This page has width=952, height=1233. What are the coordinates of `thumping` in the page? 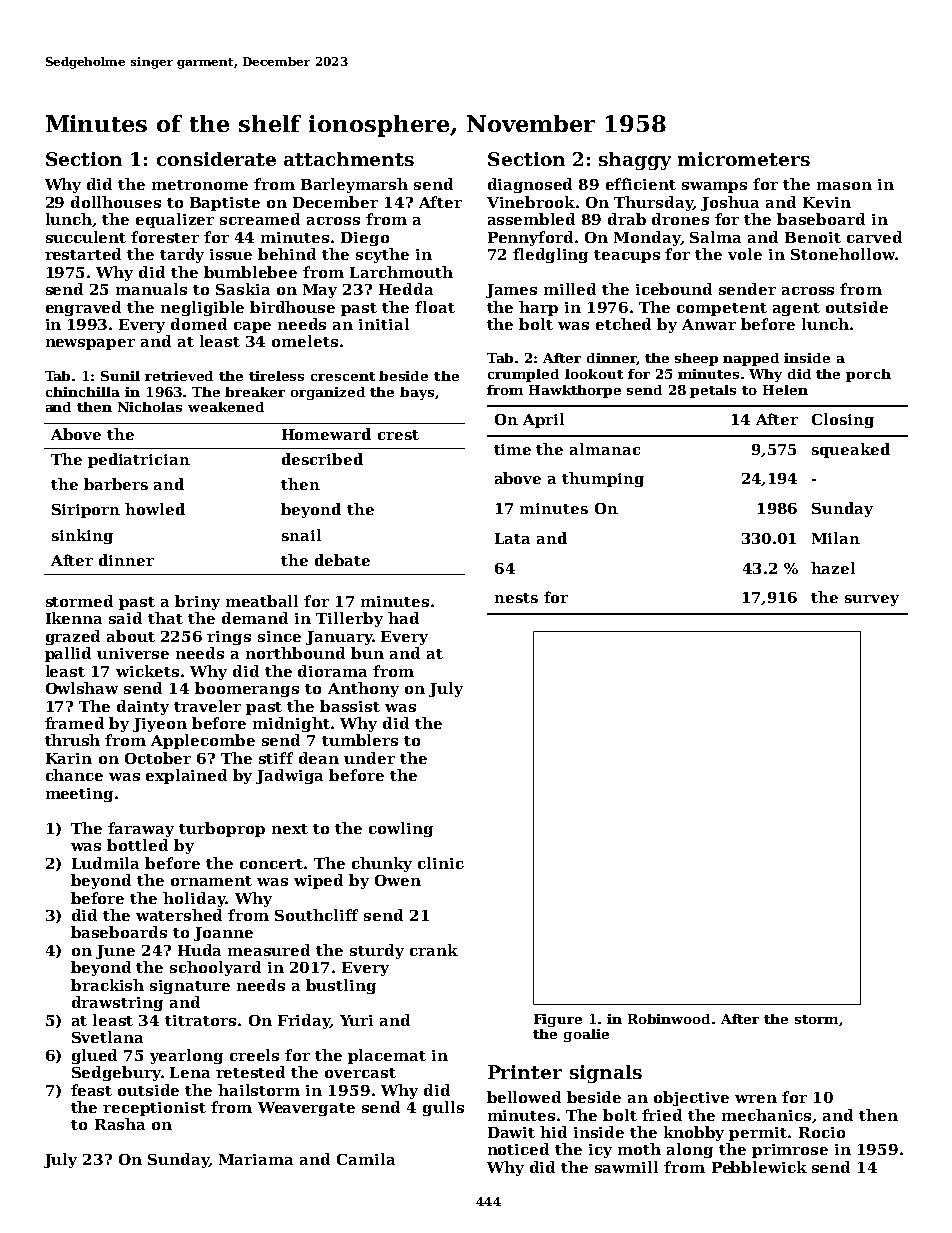 It's located at (603, 479).
